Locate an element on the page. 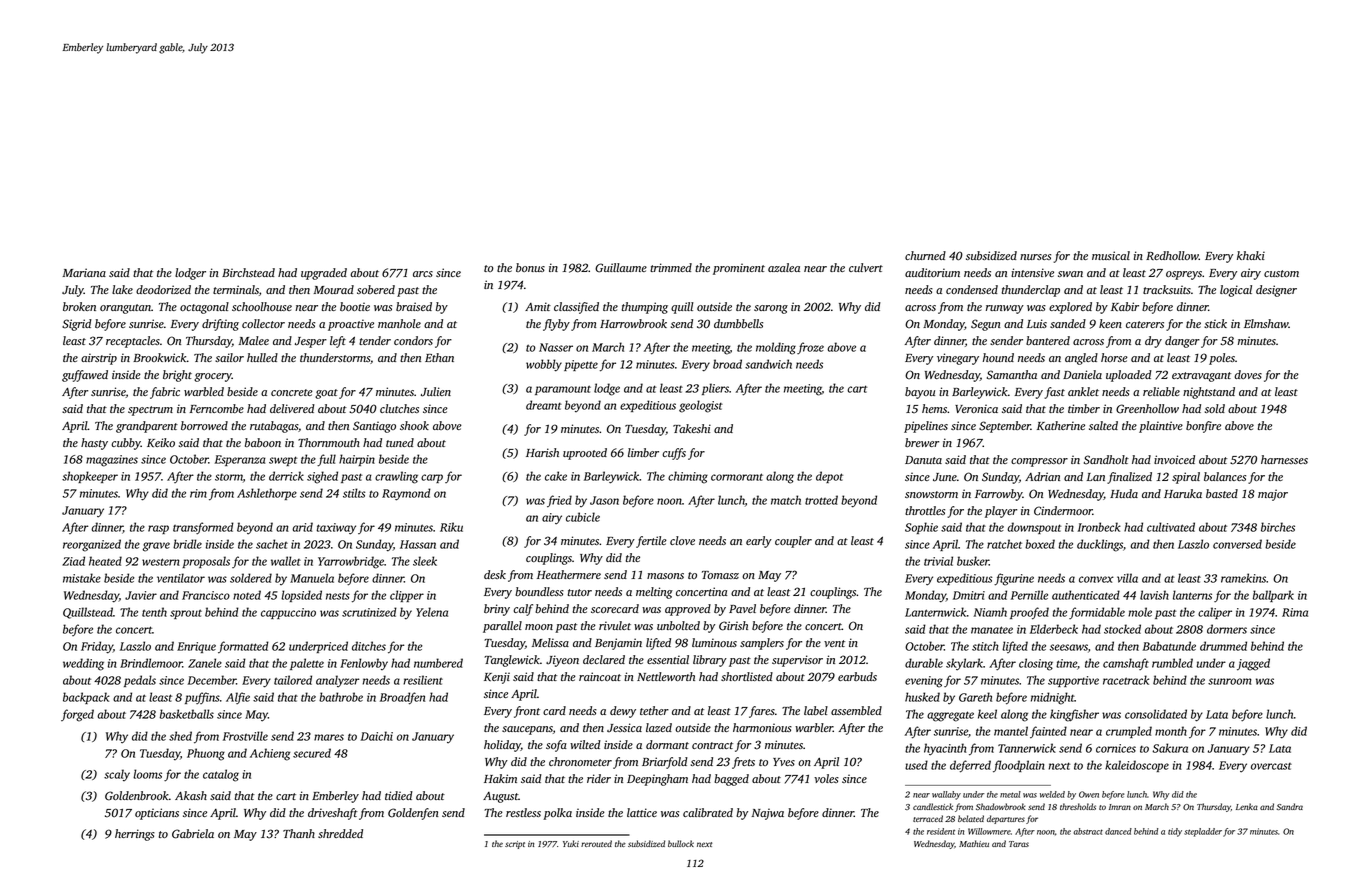 The image size is (1372, 887). froze is located at coordinates (810, 348).
